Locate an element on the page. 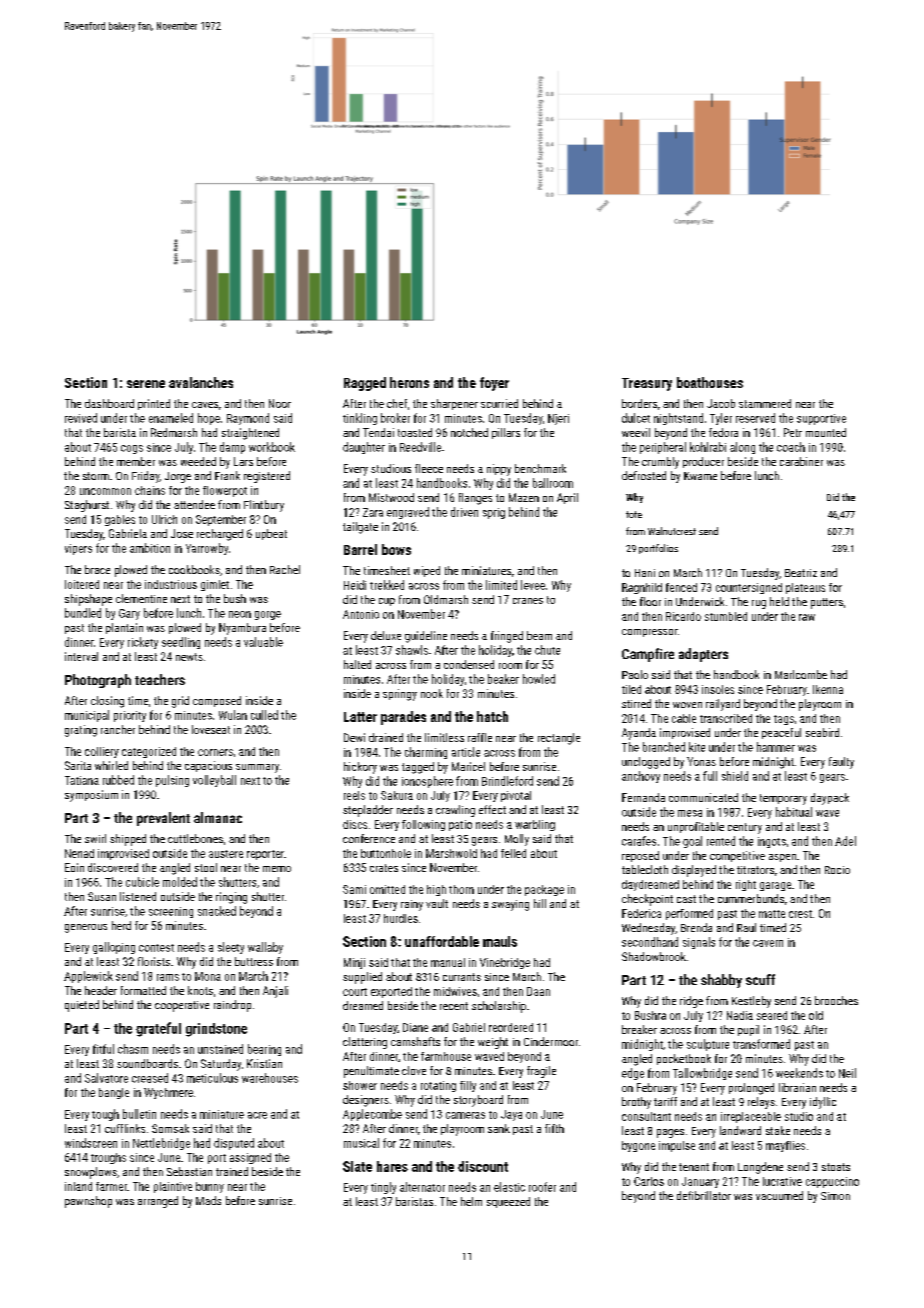  Minji is located at coordinates (354, 963).
